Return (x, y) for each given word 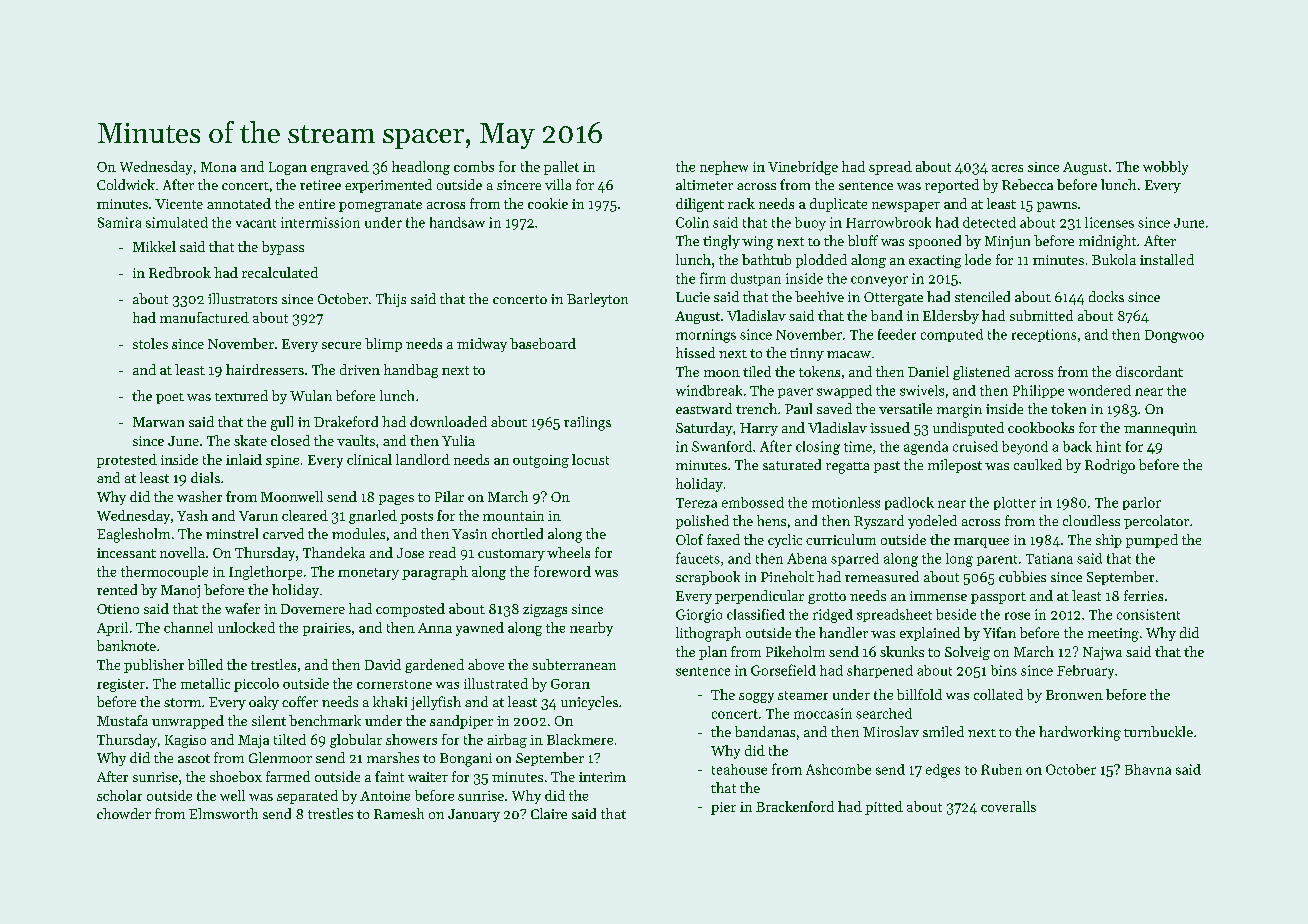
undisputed (968, 429)
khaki (390, 701)
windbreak (709, 390)
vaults (356, 440)
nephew (724, 168)
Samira (119, 222)
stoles (150, 343)
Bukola (1114, 259)
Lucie (693, 297)
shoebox (236, 776)
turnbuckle (1158, 731)
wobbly (1165, 168)
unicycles (589, 703)
